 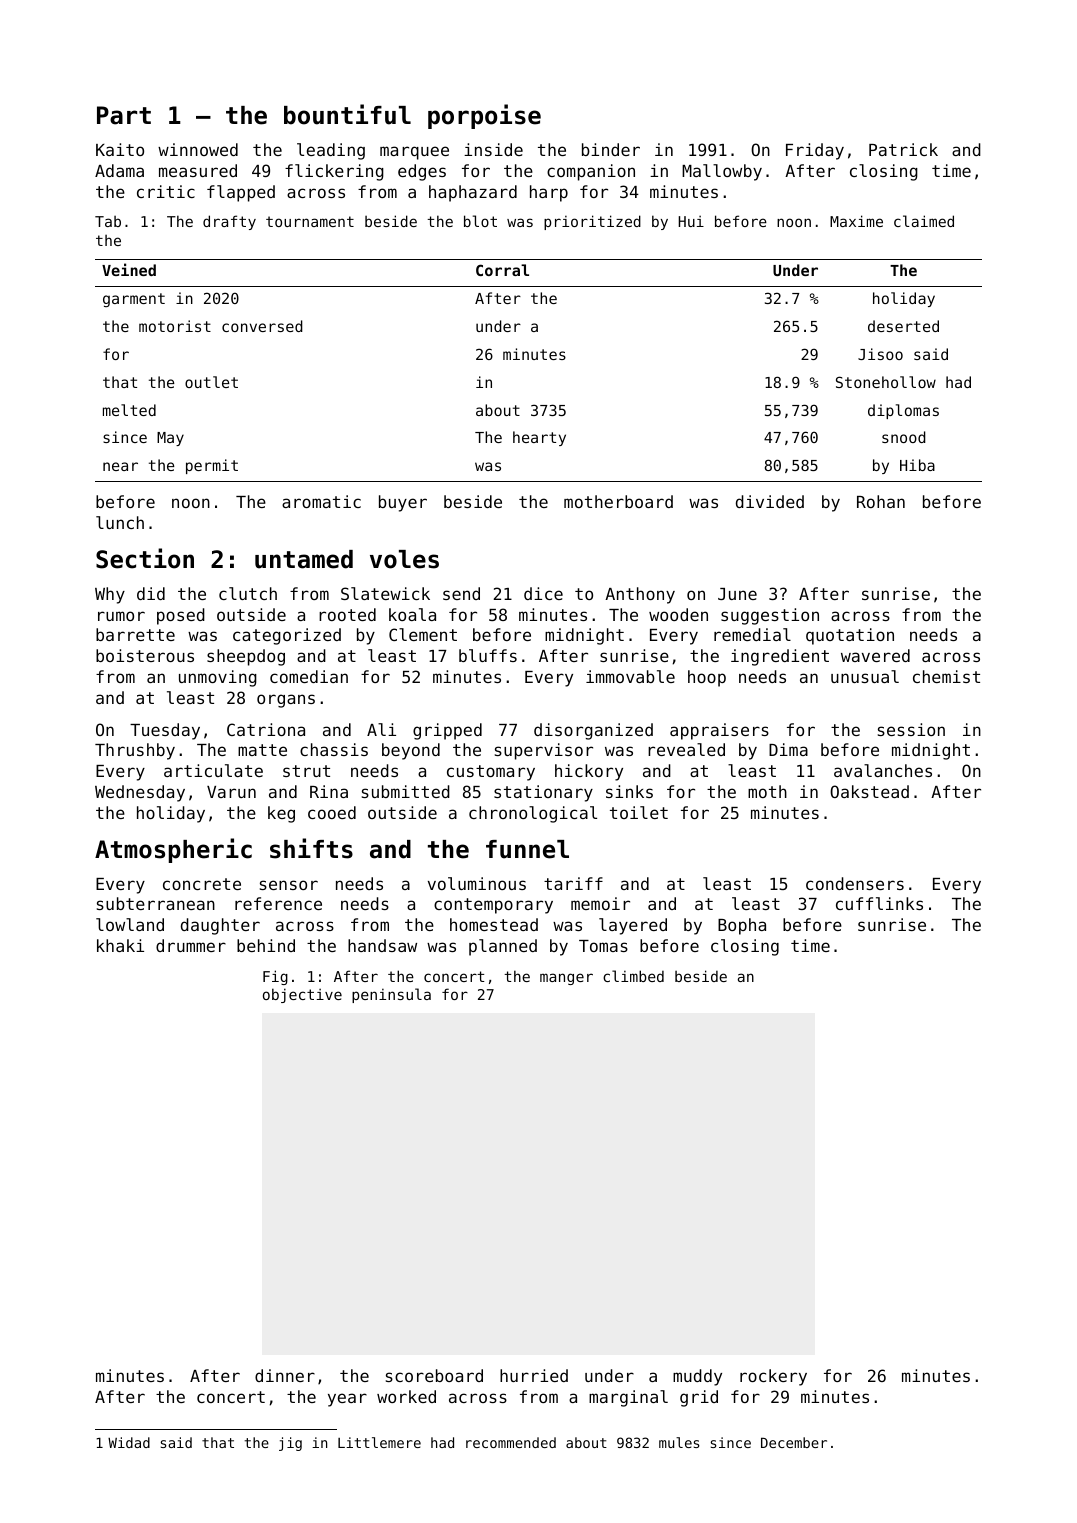 What do you see at coordinates (491, 773) in the image?
I see `customary` at bounding box center [491, 773].
